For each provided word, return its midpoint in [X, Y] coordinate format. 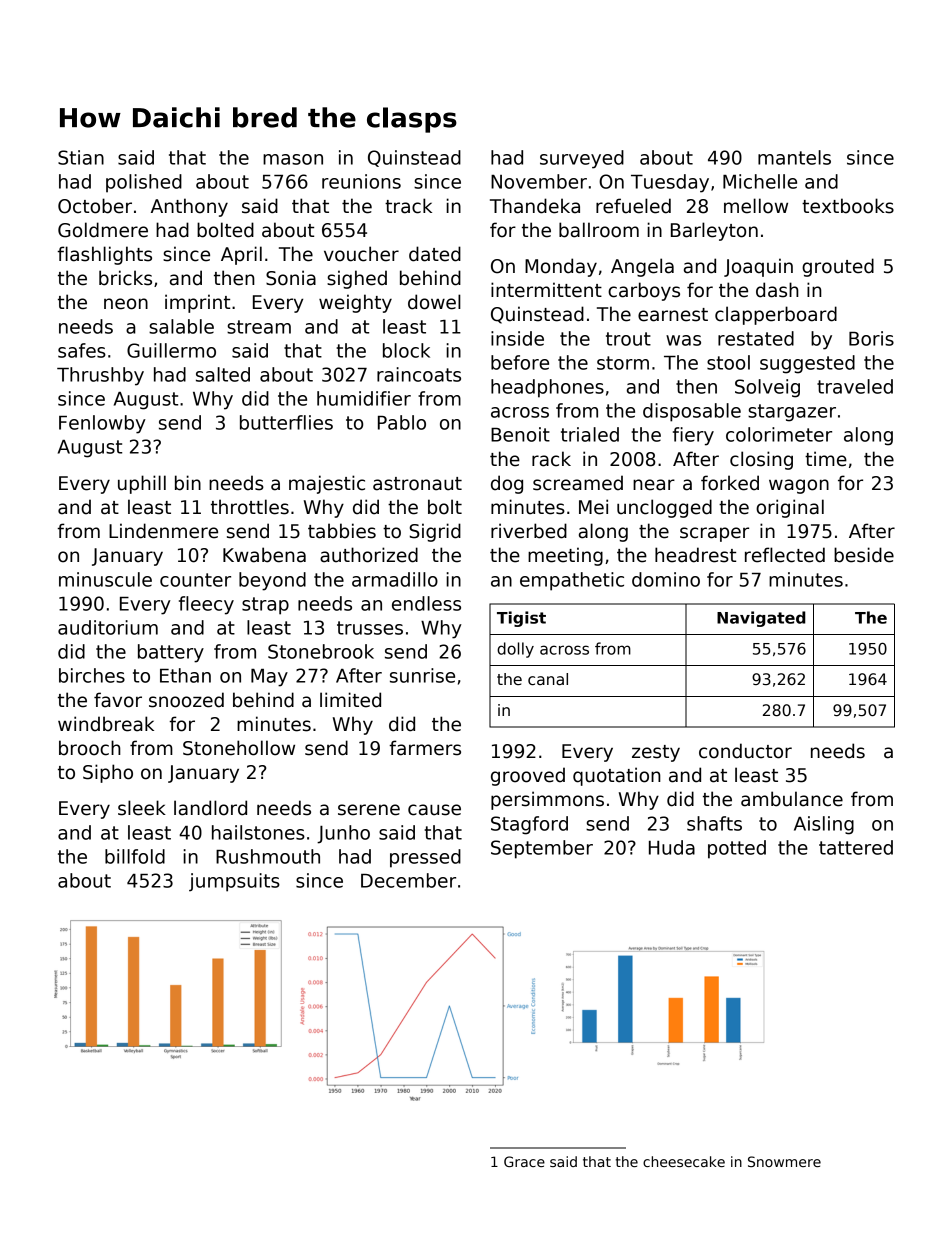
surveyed [582, 159]
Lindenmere [163, 531]
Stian [81, 157]
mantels [794, 157]
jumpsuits [234, 882]
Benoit [520, 434]
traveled [855, 386]
